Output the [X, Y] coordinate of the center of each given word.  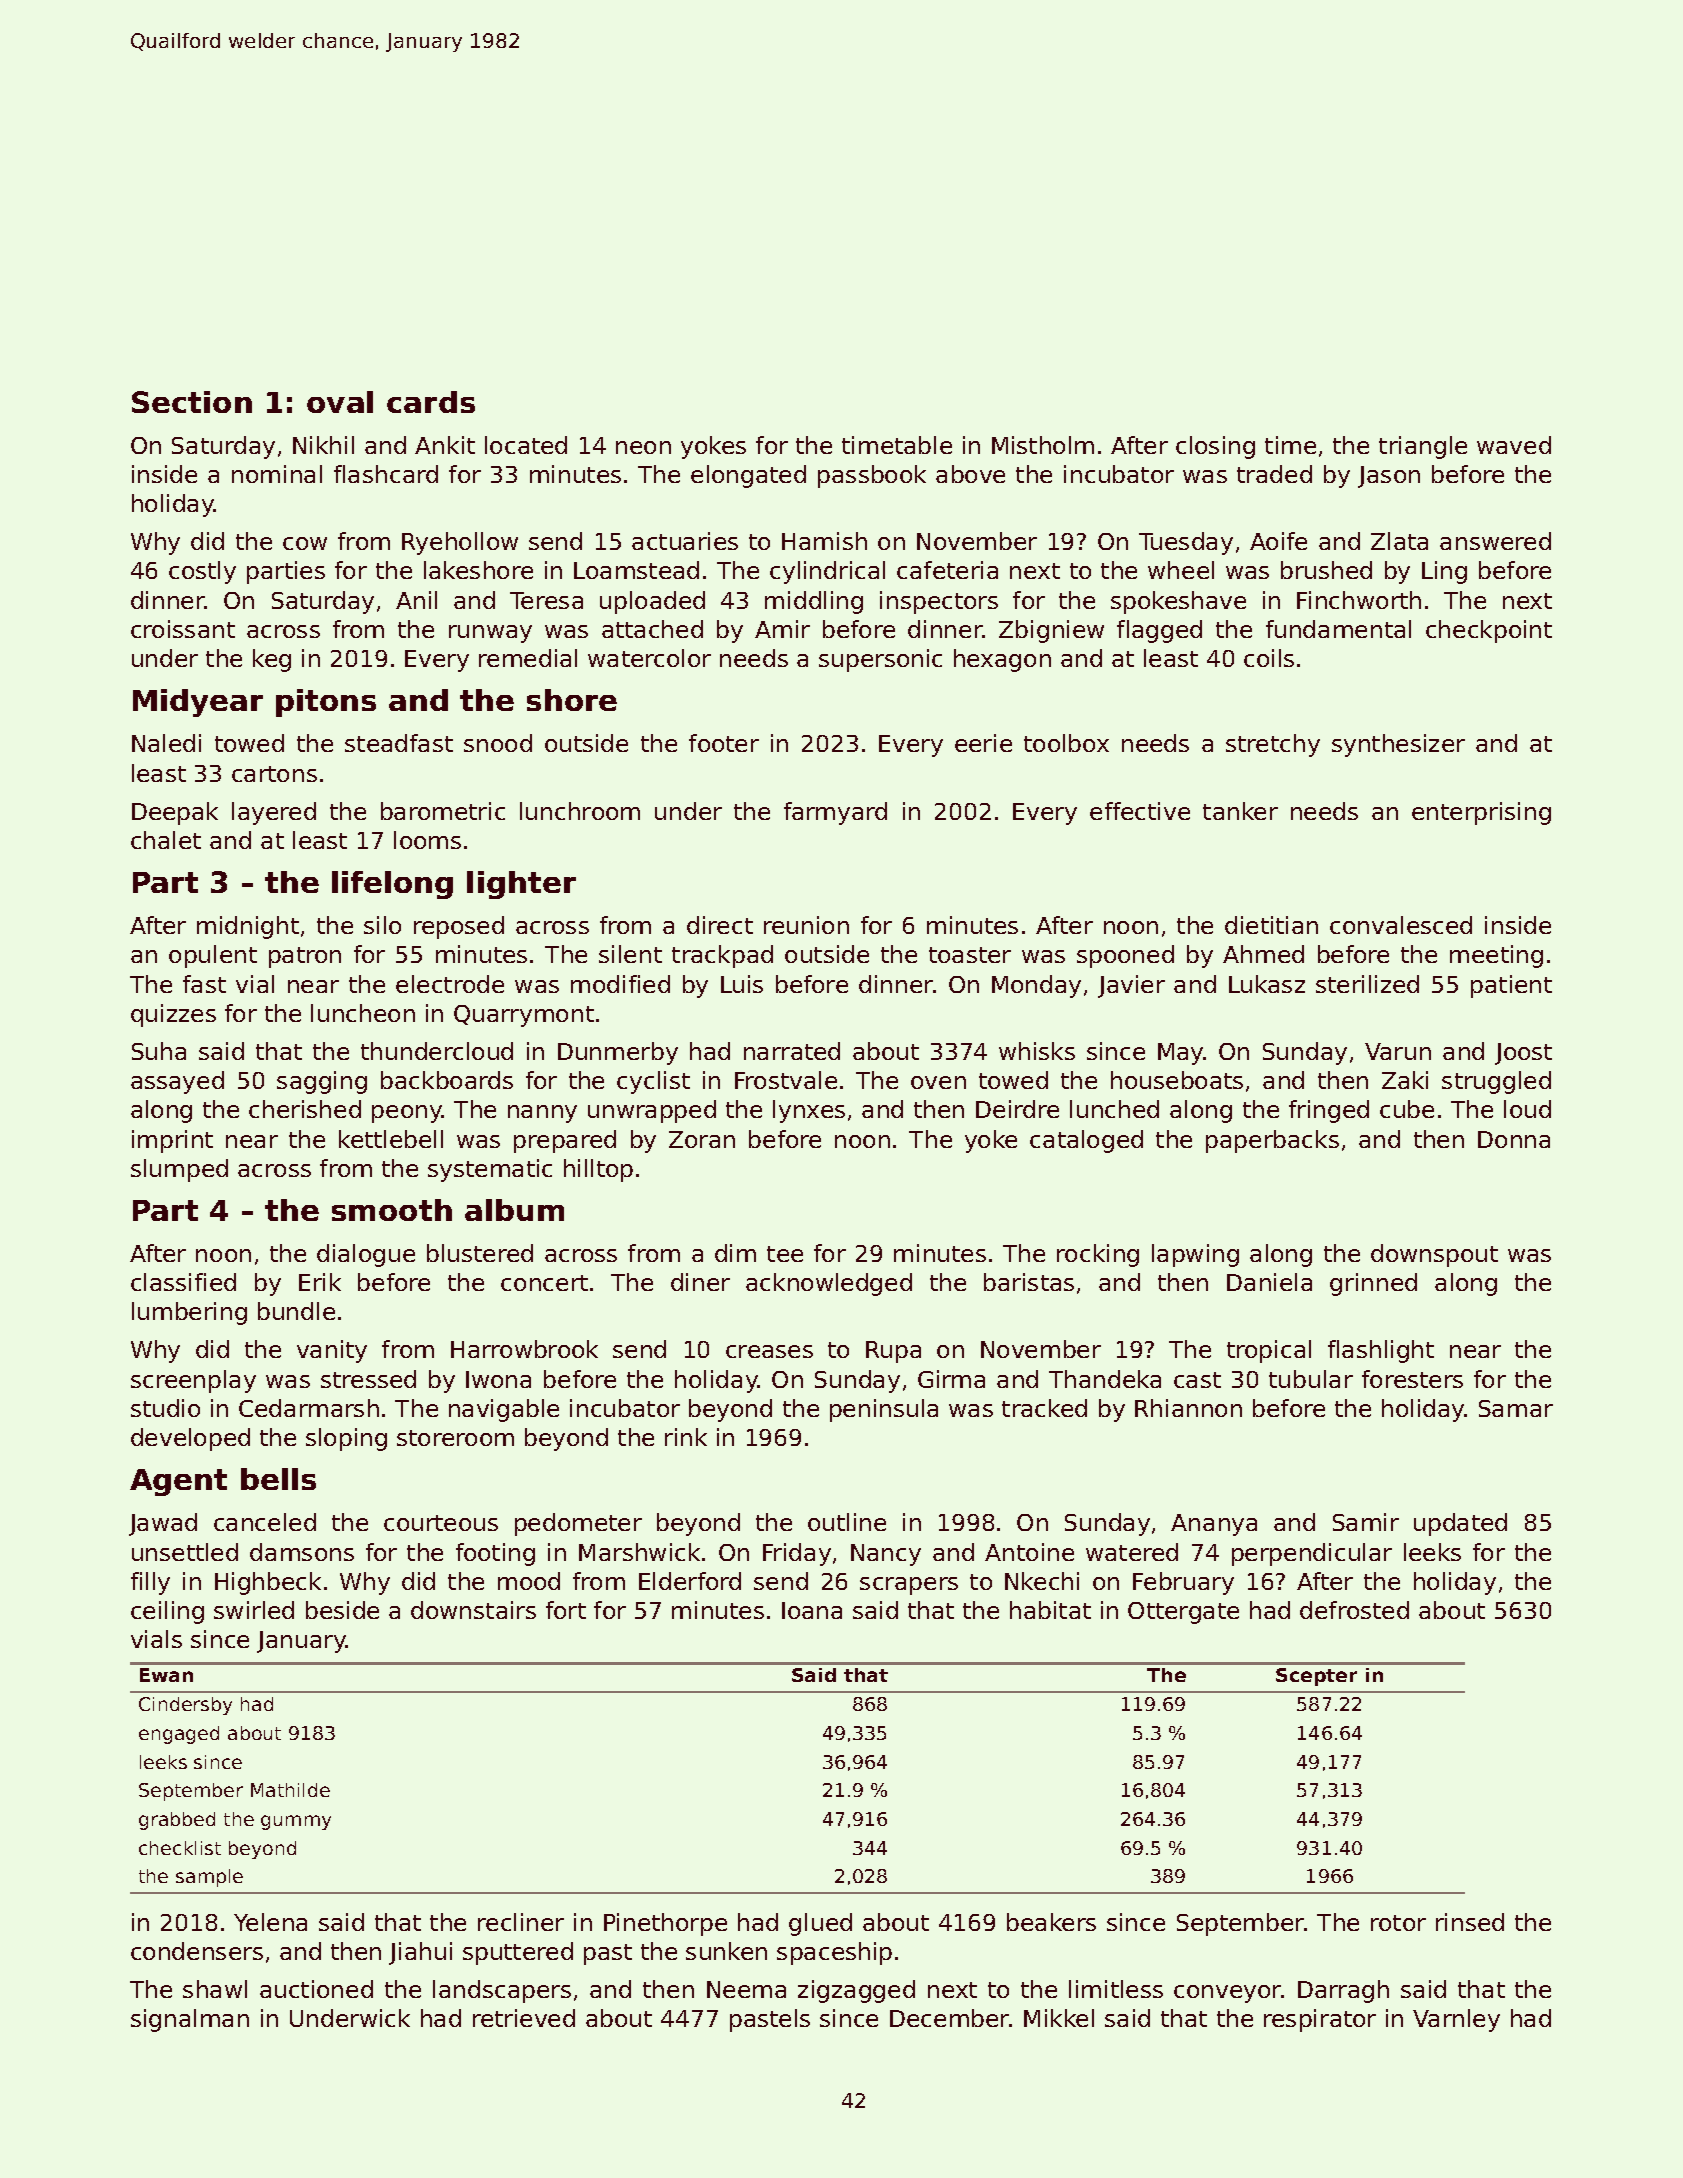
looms [427, 840]
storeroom [455, 1438]
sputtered [518, 1953]
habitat [1050, 1610]
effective [1140, 811]
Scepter [1316, 1677]
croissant [183, 629]
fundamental [1338, 629]
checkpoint [1489, 631]
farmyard [835, 813]
